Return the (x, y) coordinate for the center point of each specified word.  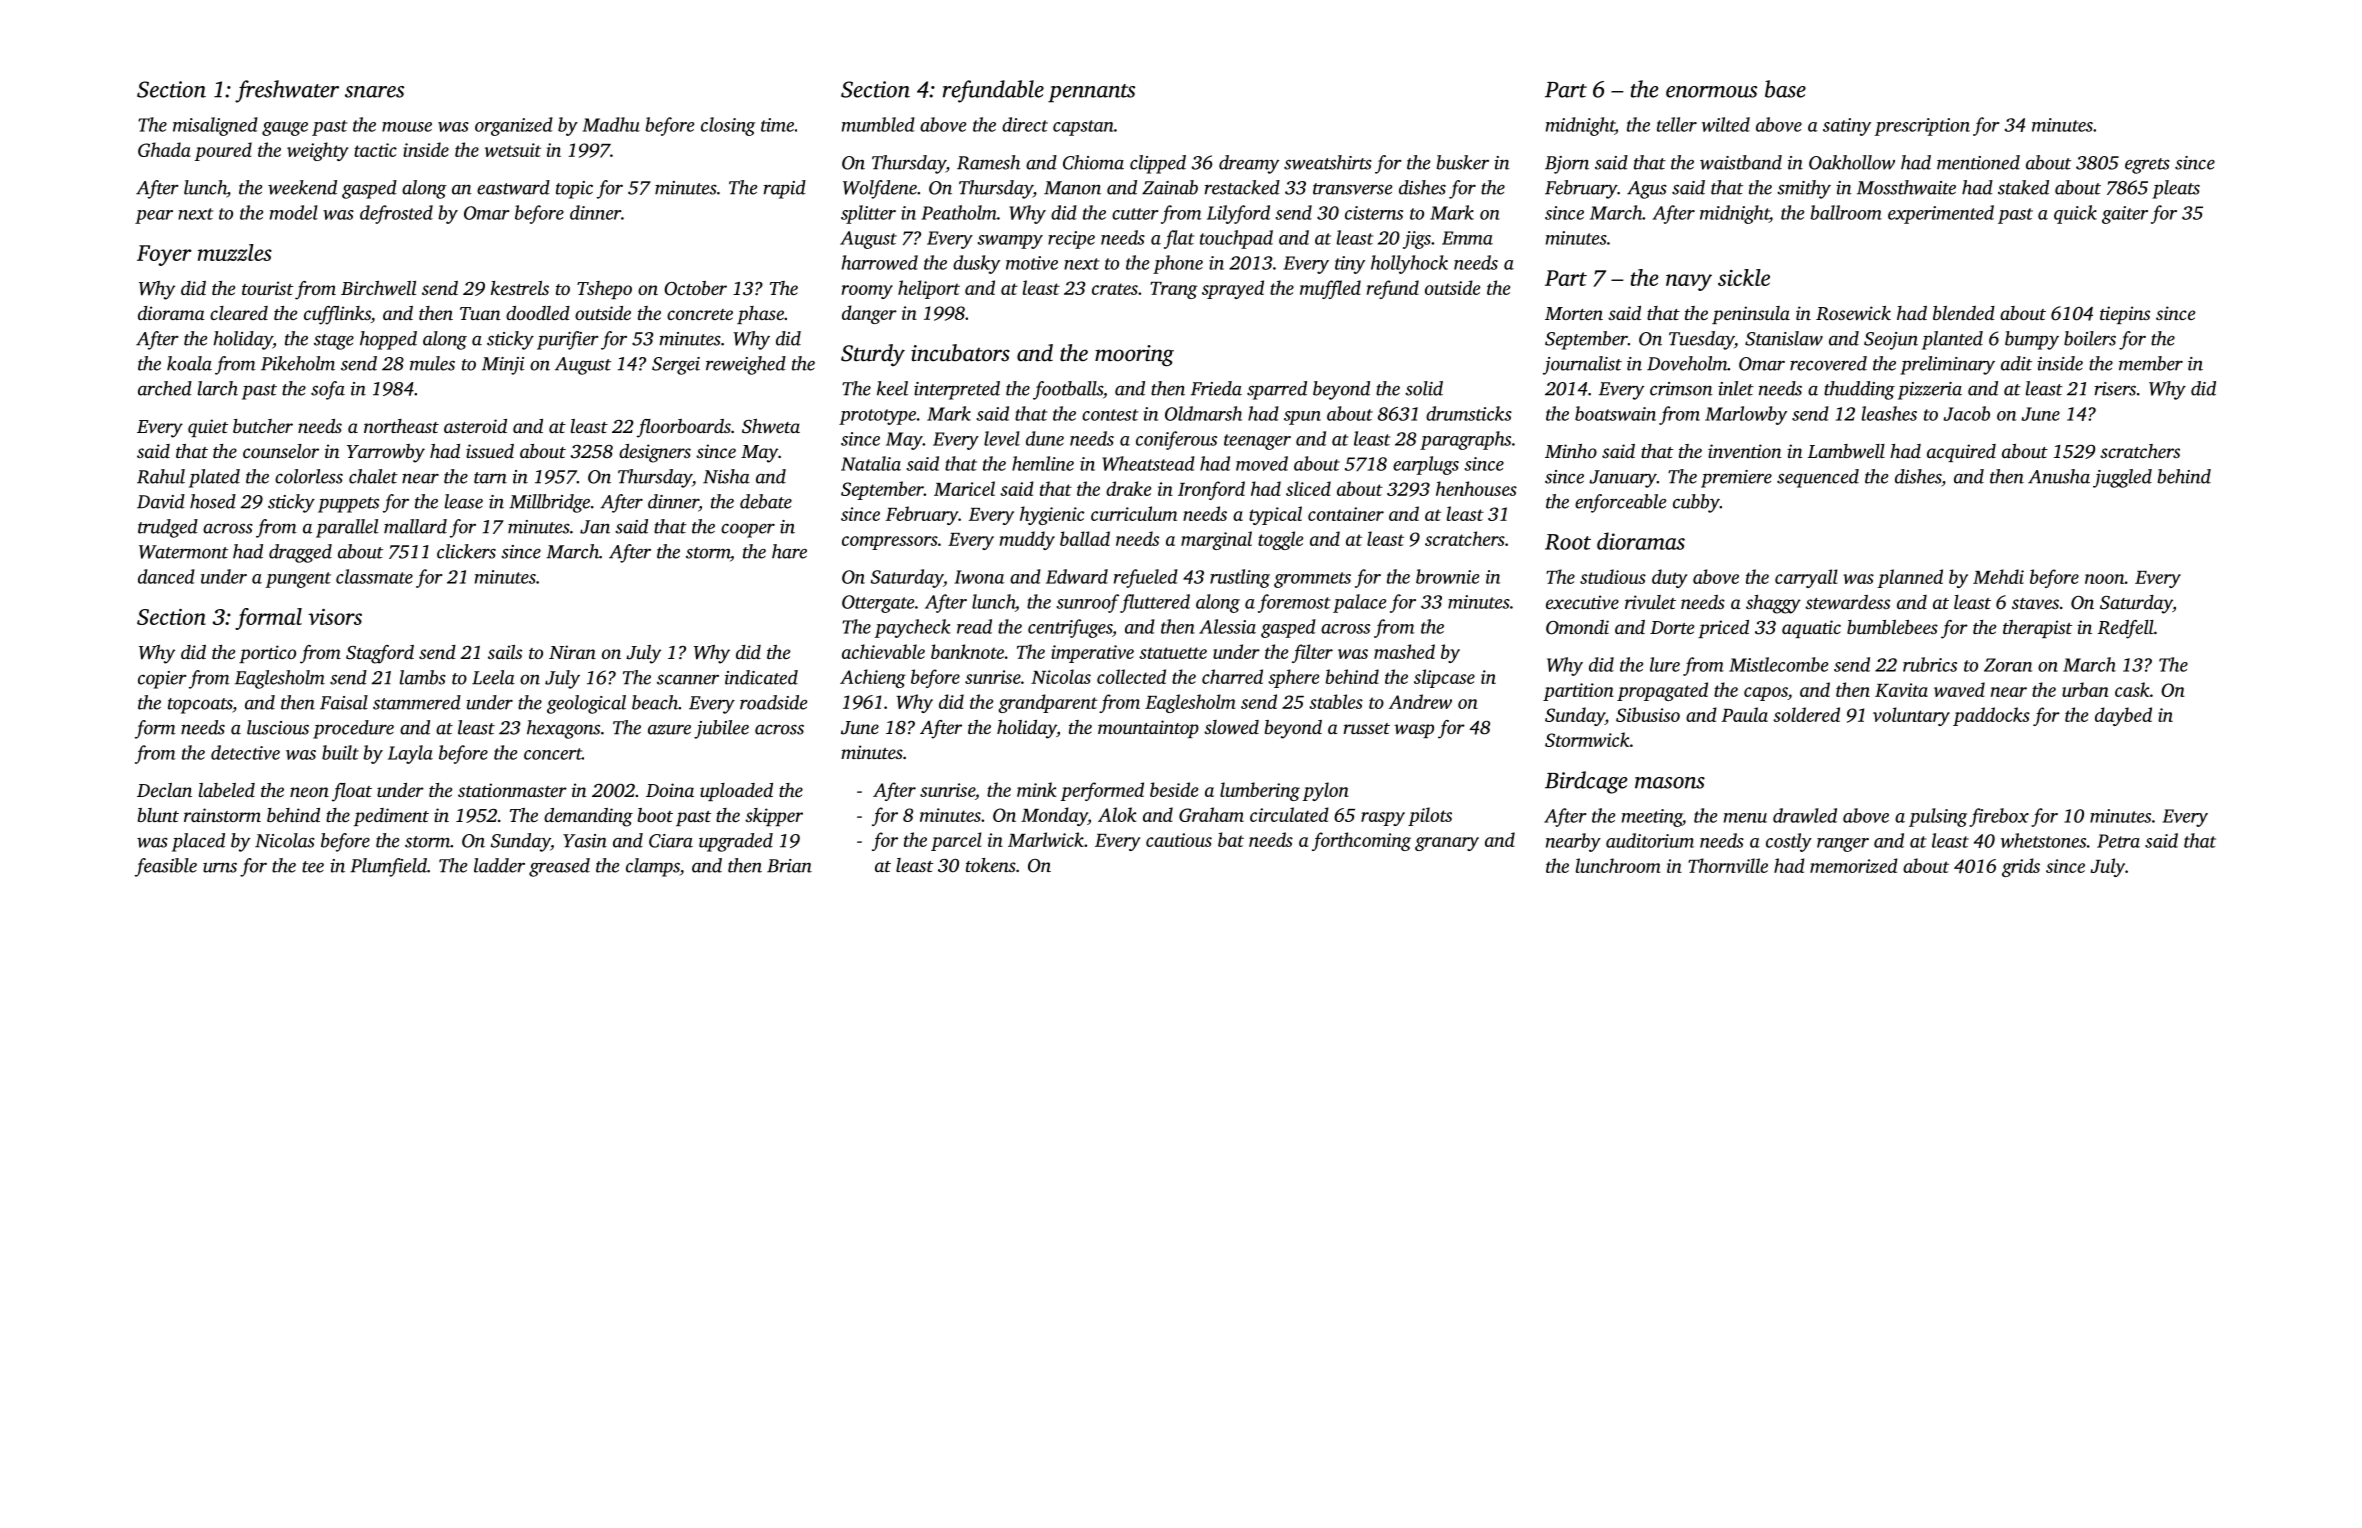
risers (2115, 389)
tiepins (2125, 315)
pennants (1091, 93)
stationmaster (512, 790)
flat (1179, 239)
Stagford (380, 654)
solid (1424, 388)
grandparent (1048, 703)
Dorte (1672, 627)
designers (655, 453)
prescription (1922, 127)
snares (374, 92)
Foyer (164, 255)
